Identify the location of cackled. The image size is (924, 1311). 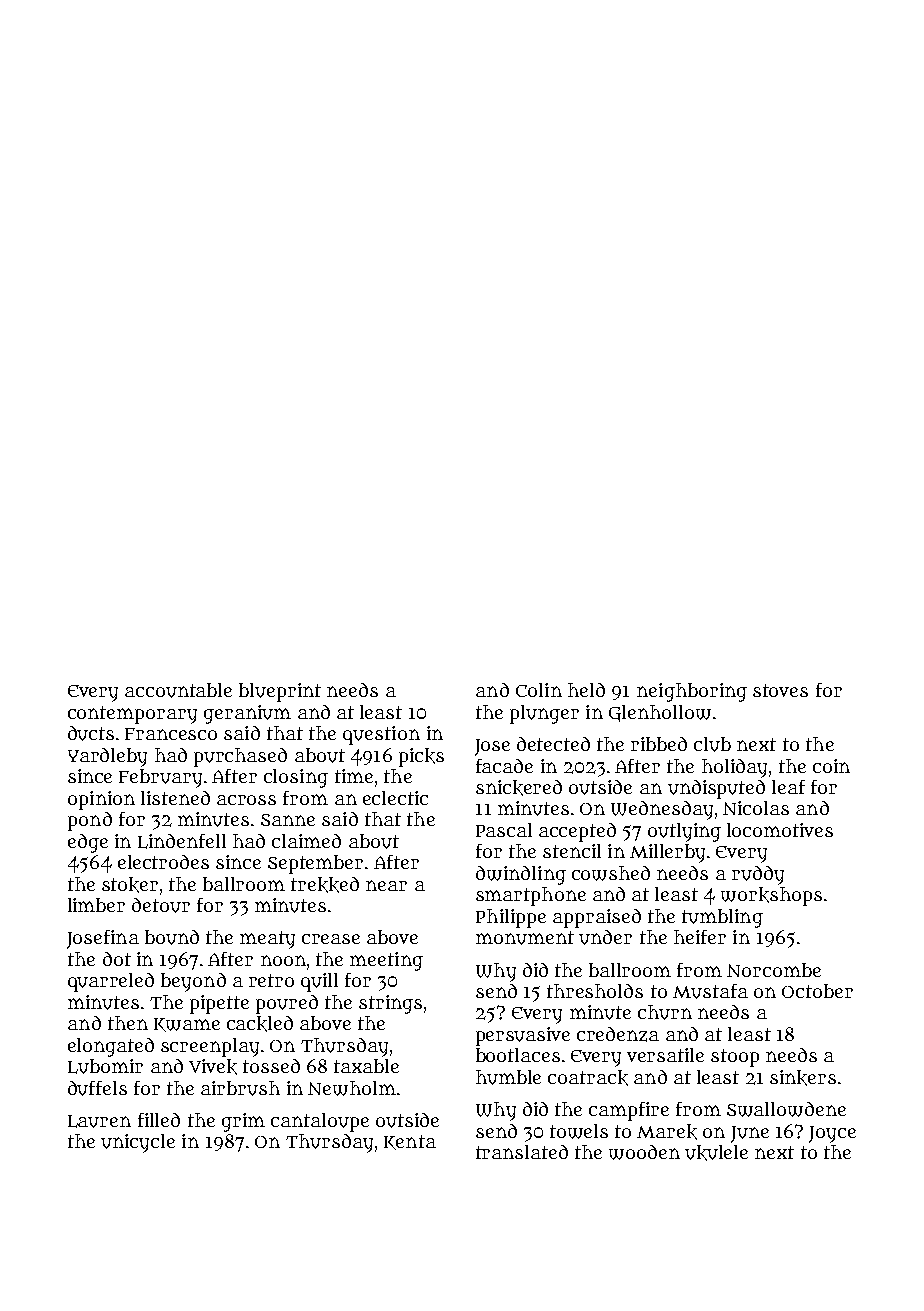
(260, 1024).
